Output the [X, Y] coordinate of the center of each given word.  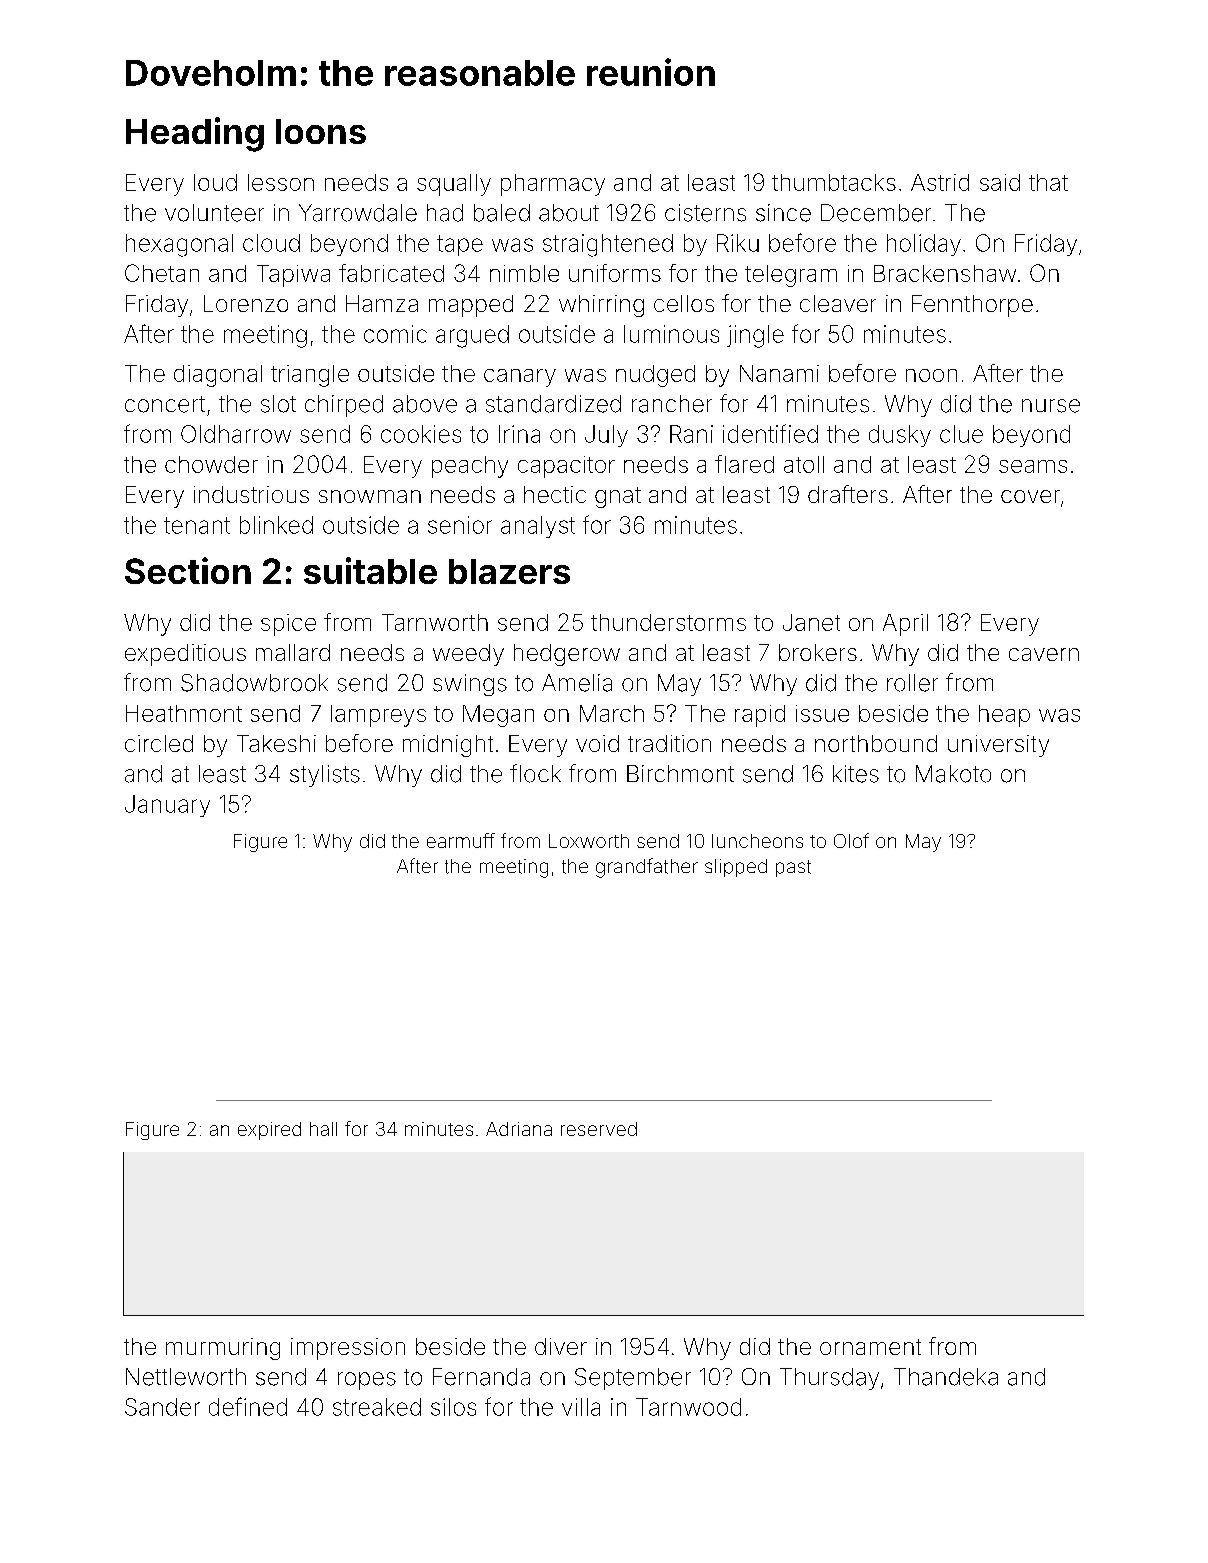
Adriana [519, 1129]
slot [278, 404]
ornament [870, 1347]
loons [321, 131]
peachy [470, 467]
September [633, 1379]
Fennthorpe [972, 306]
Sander [162, 1407]
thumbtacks [834, 182]
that [1048, 182]
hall [323, 1129]
